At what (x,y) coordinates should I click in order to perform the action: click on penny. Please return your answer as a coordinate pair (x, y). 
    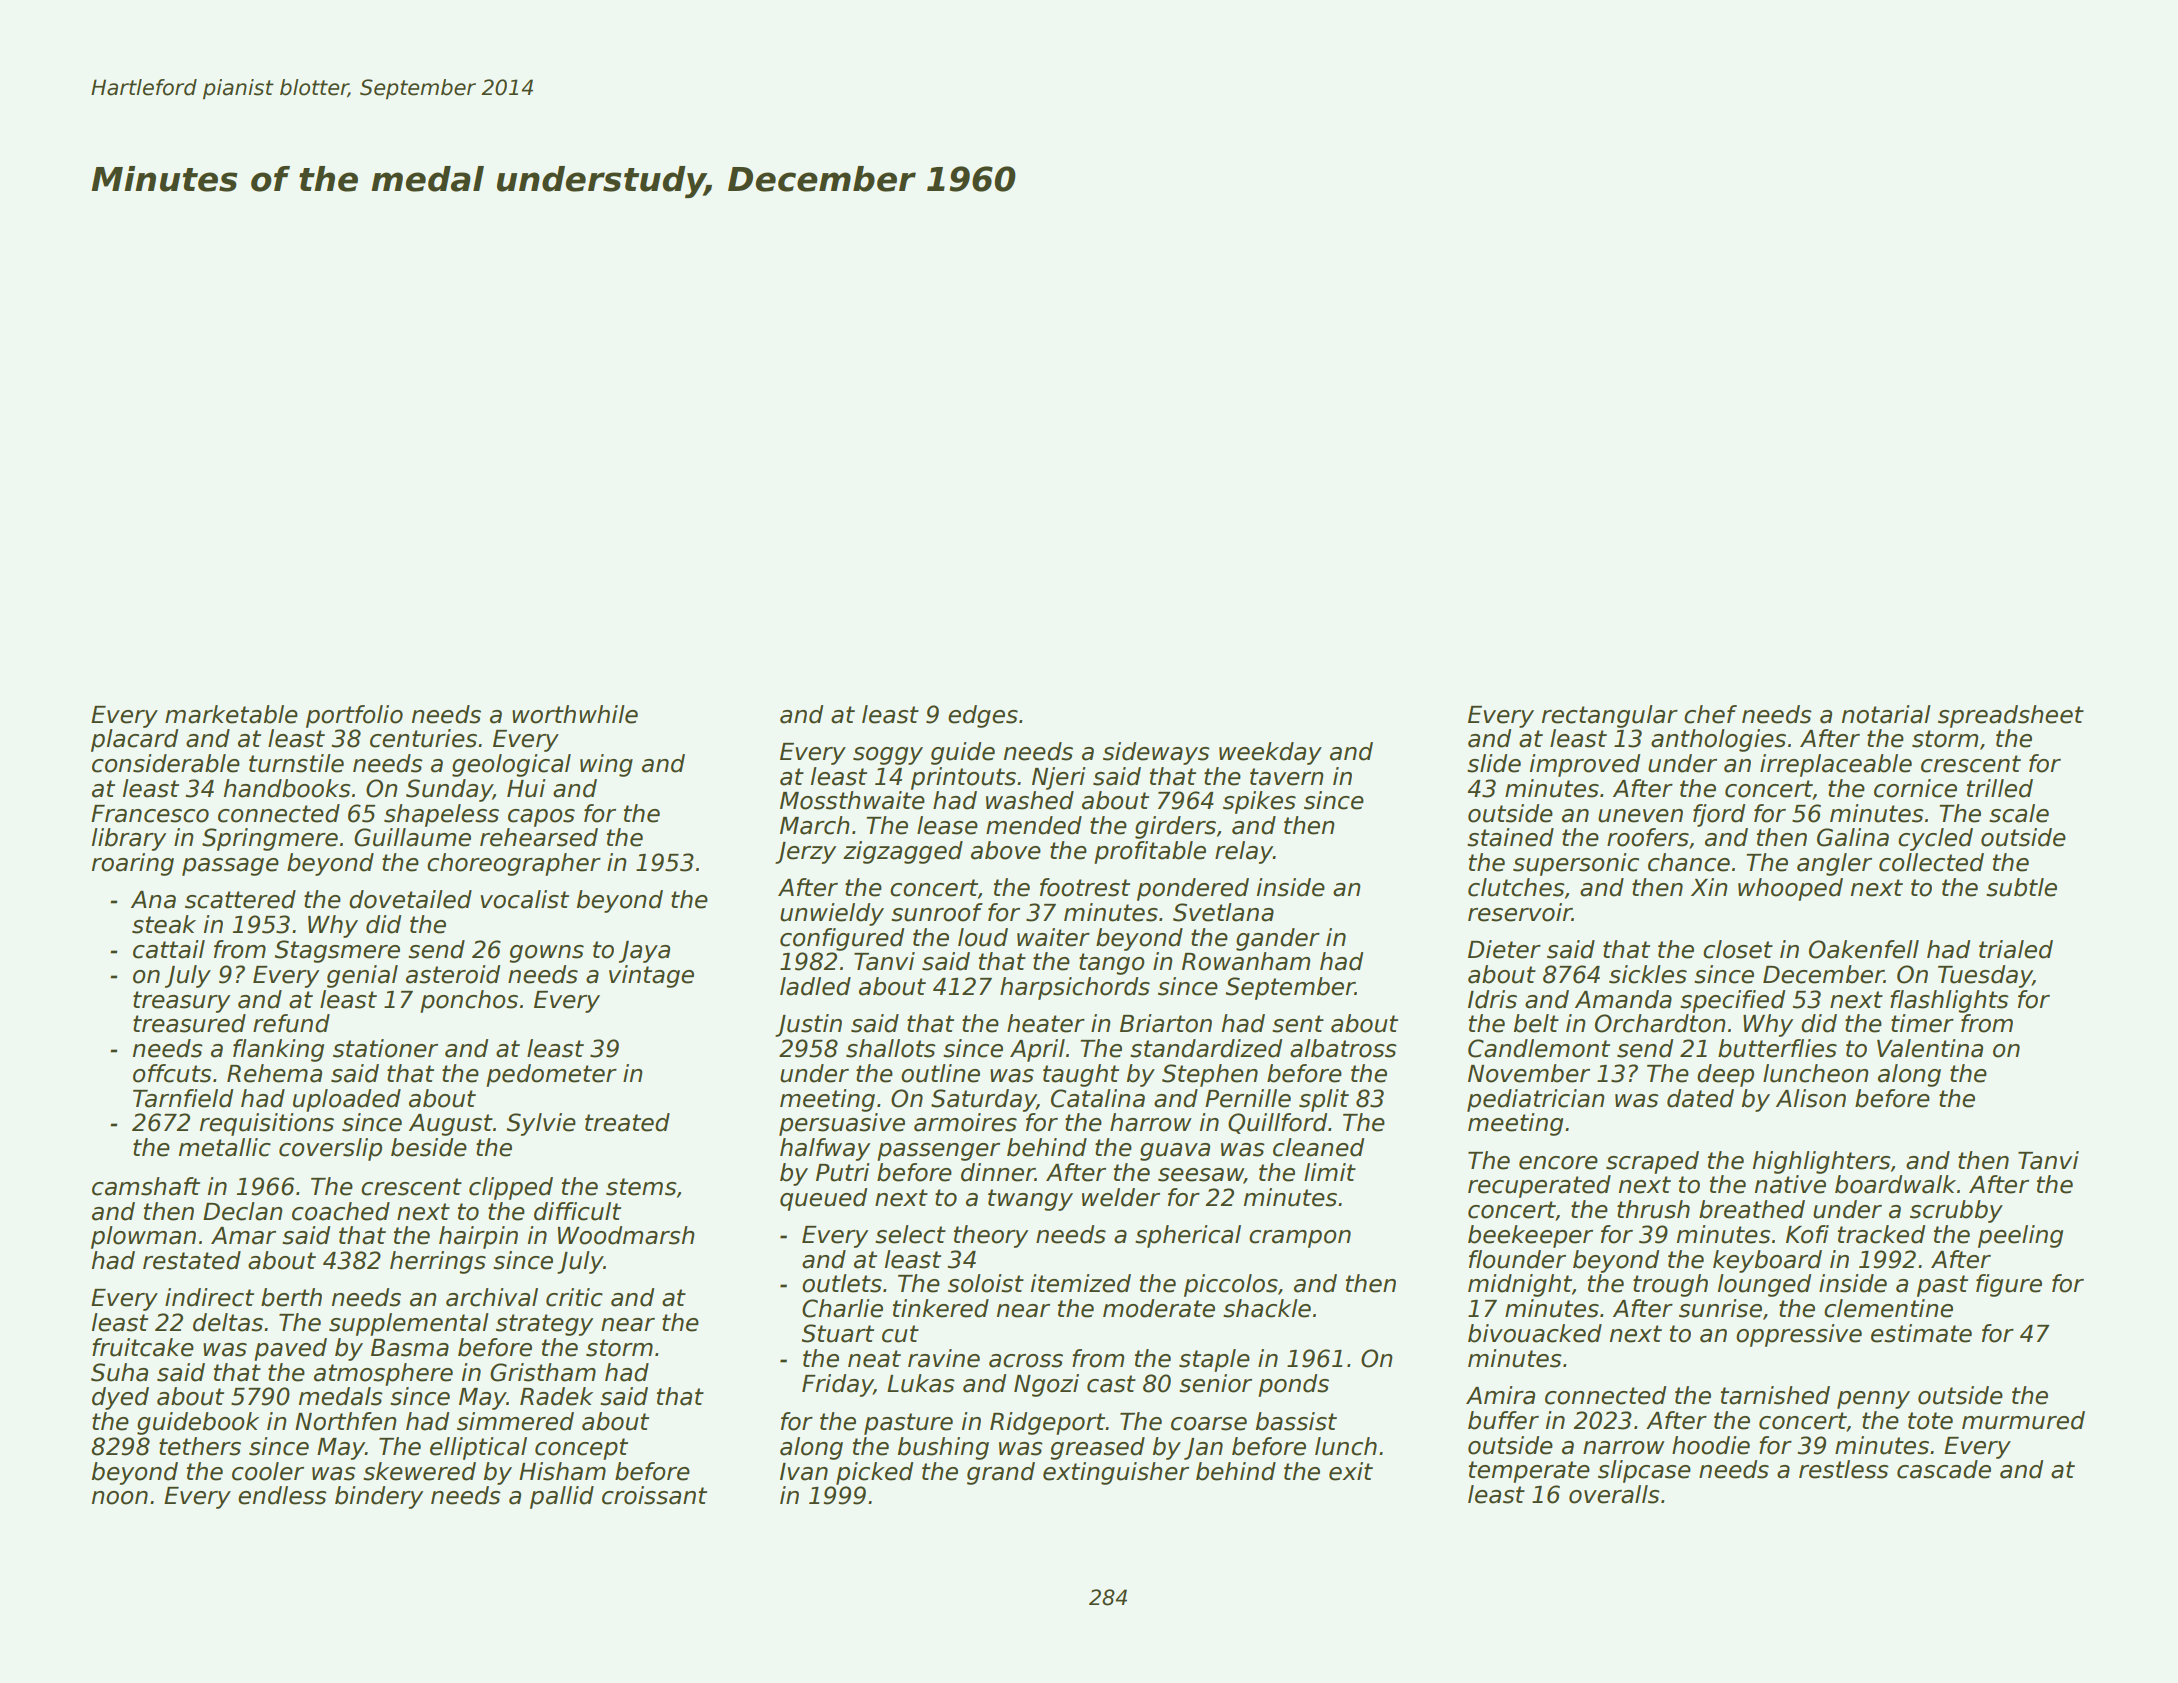
    Looking at the image, I should click on (1873, 1400).
